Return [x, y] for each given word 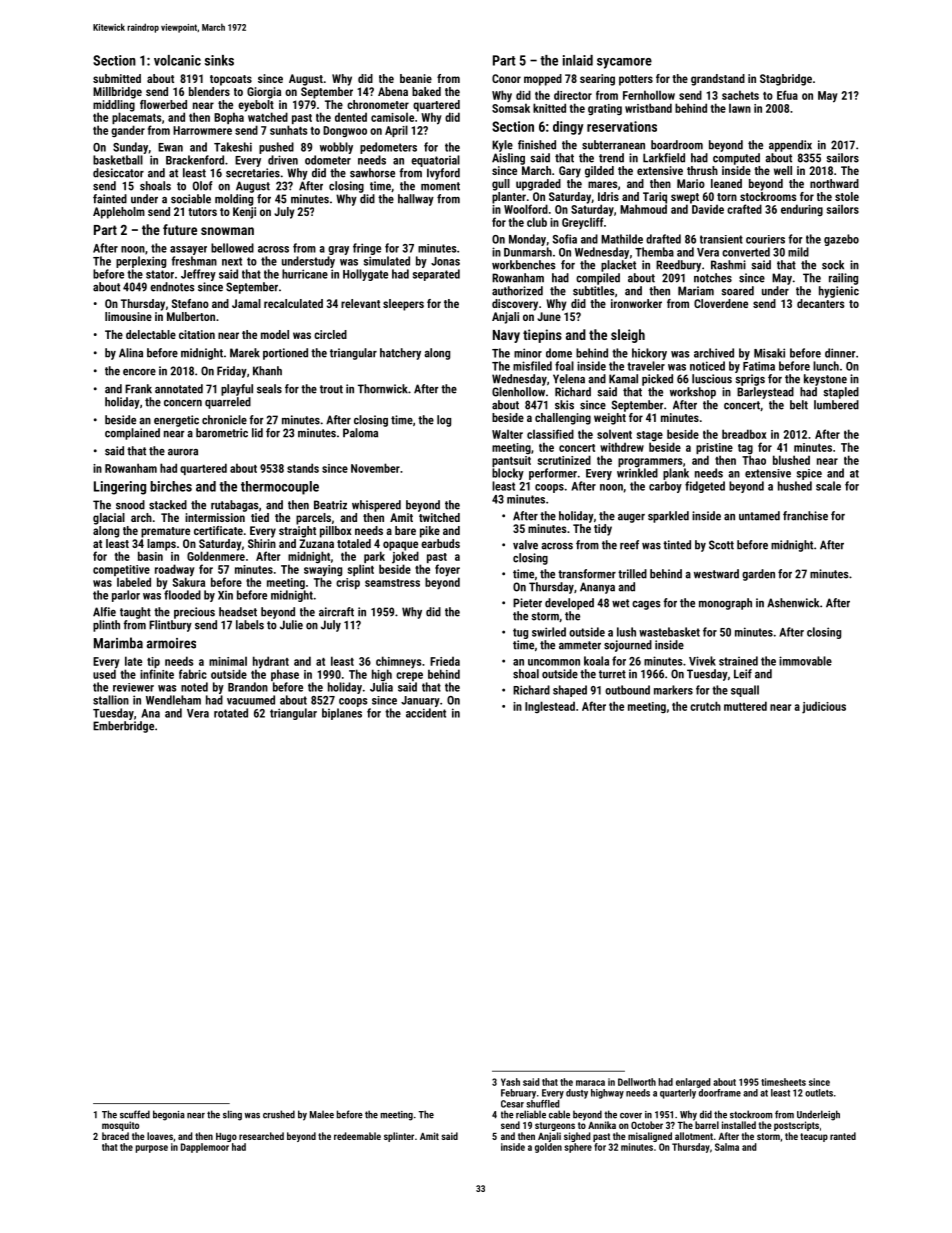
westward [716, 574]
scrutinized [564, 460]
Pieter [527, 603]
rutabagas [235, 506]
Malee [322, 1114]
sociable [191, 199]
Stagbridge [786, 80]
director [573, 95]
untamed [759, 516]
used [104, 674]
